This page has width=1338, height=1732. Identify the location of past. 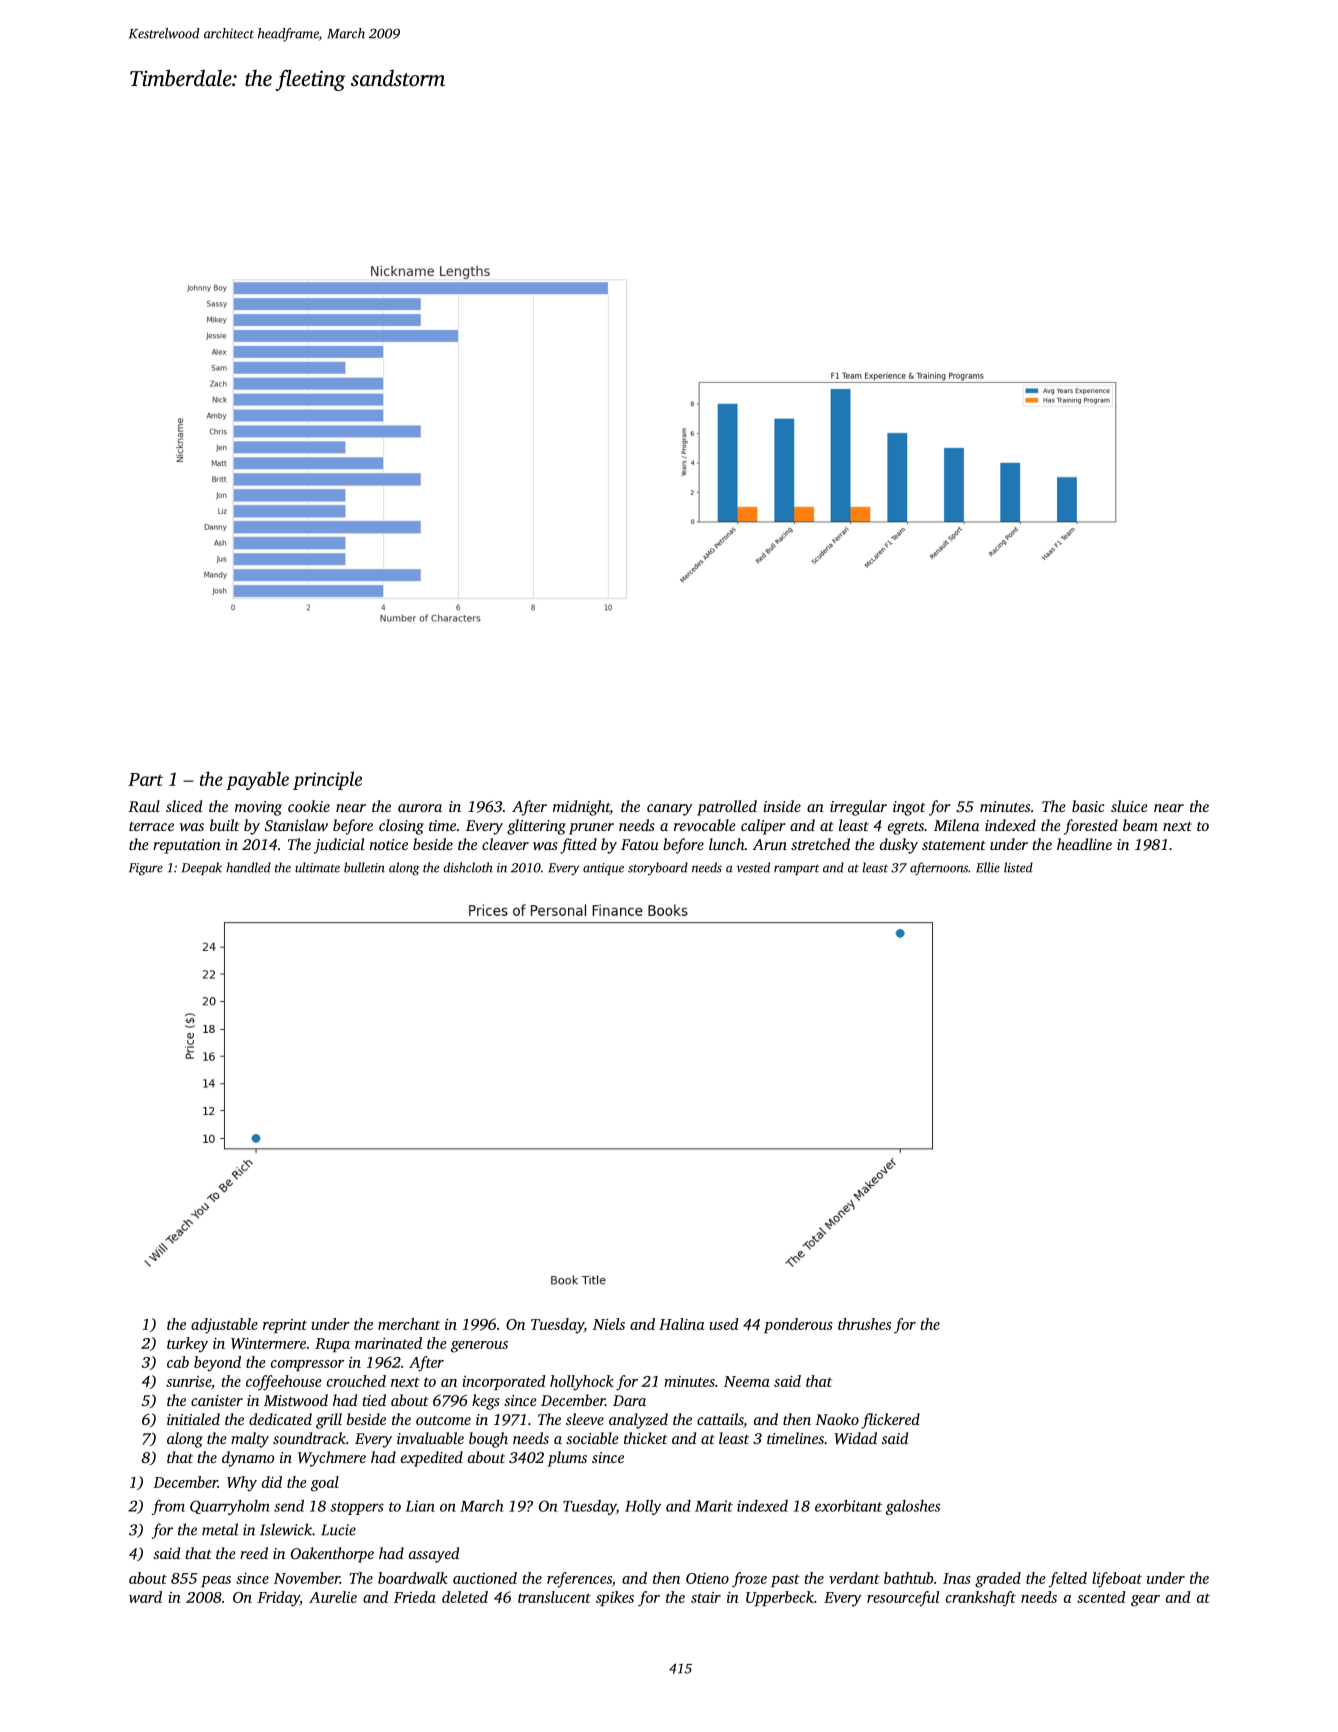
(785, 1580).
